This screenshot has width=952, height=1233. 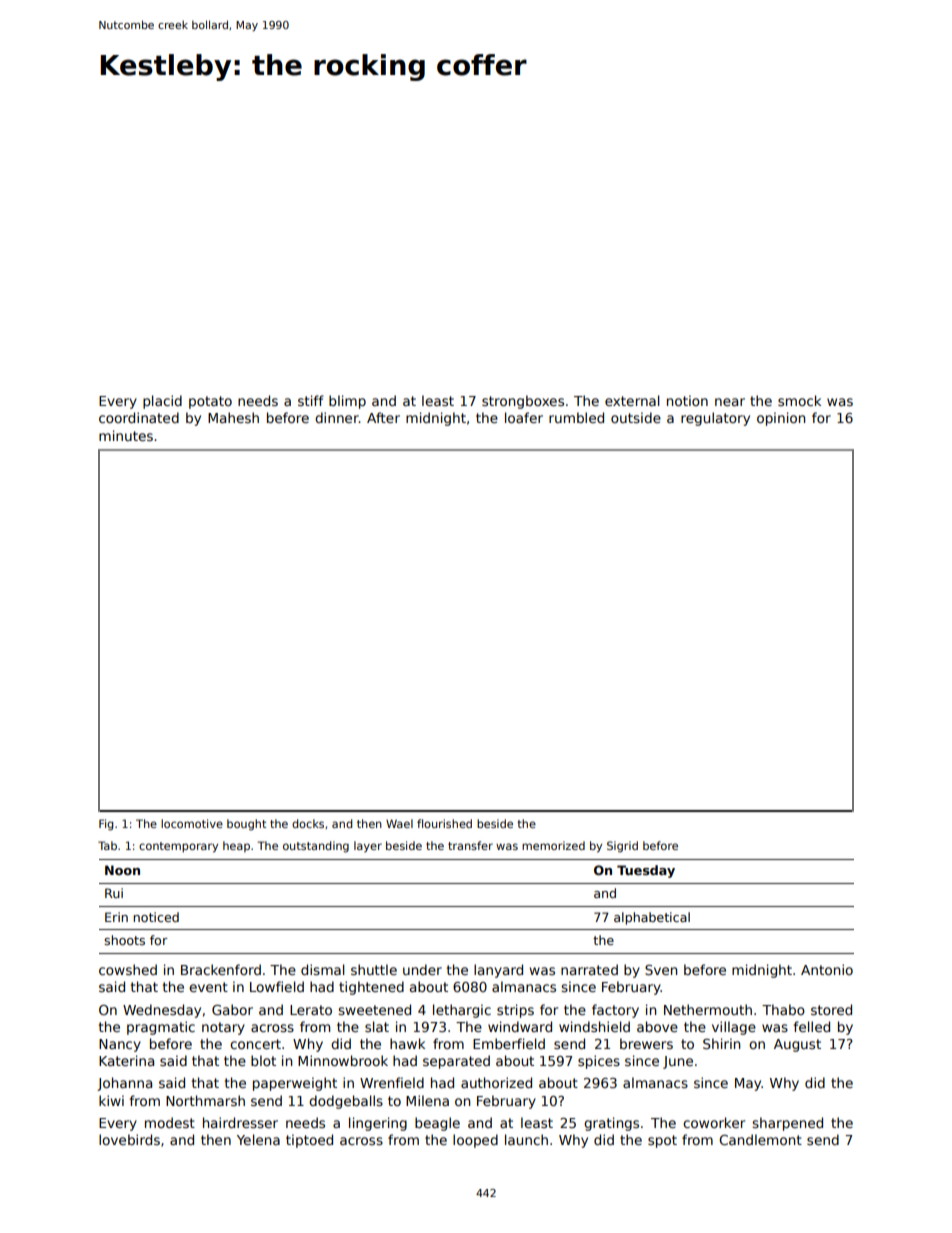 I want to click on memorized, so click(x=553, y=845).
